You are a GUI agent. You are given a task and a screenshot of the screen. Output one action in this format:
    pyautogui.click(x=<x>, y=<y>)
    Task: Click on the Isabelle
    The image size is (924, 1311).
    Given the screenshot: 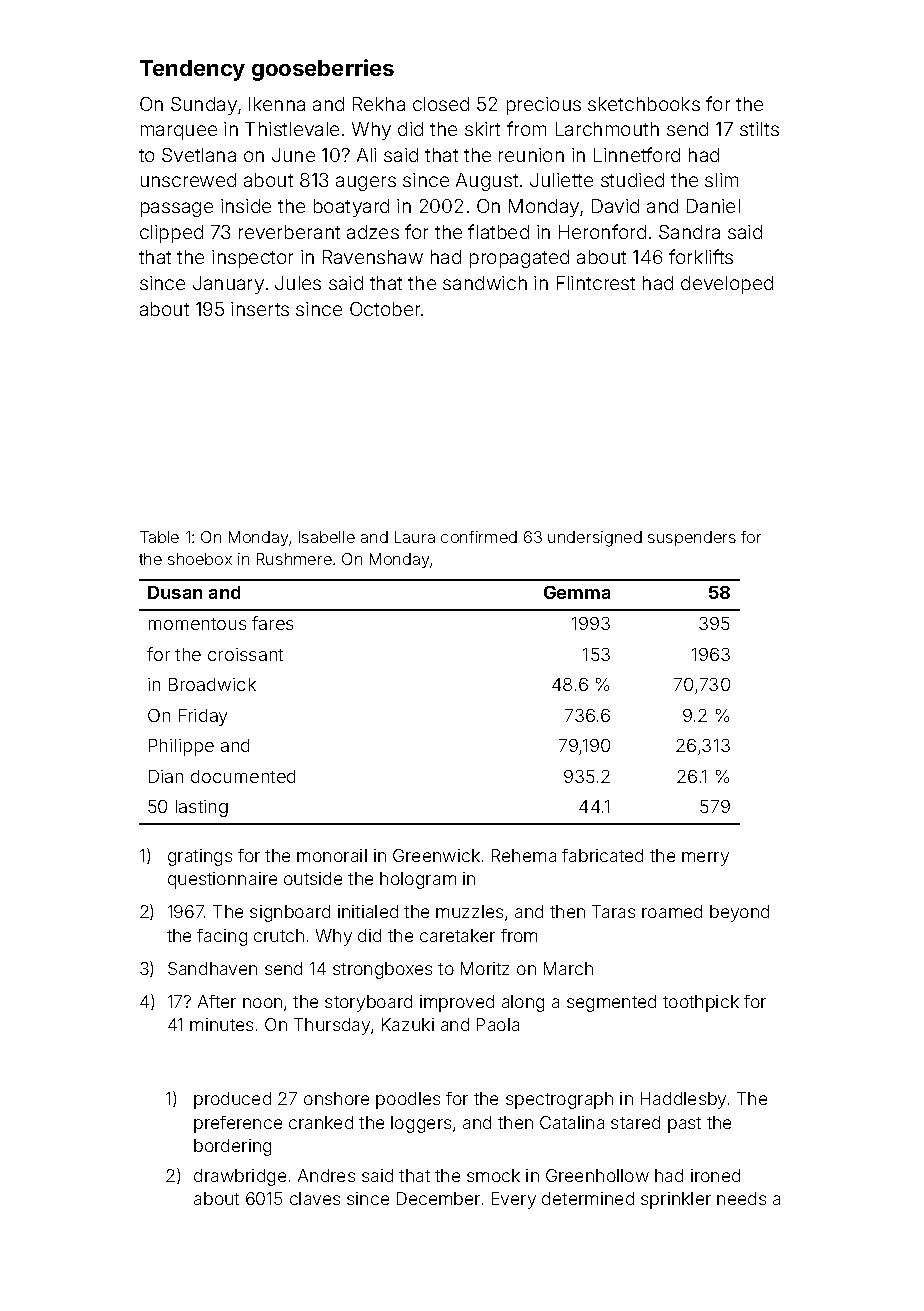 What is the action you would take?
    pyautogui.click(x=327, y=537)
